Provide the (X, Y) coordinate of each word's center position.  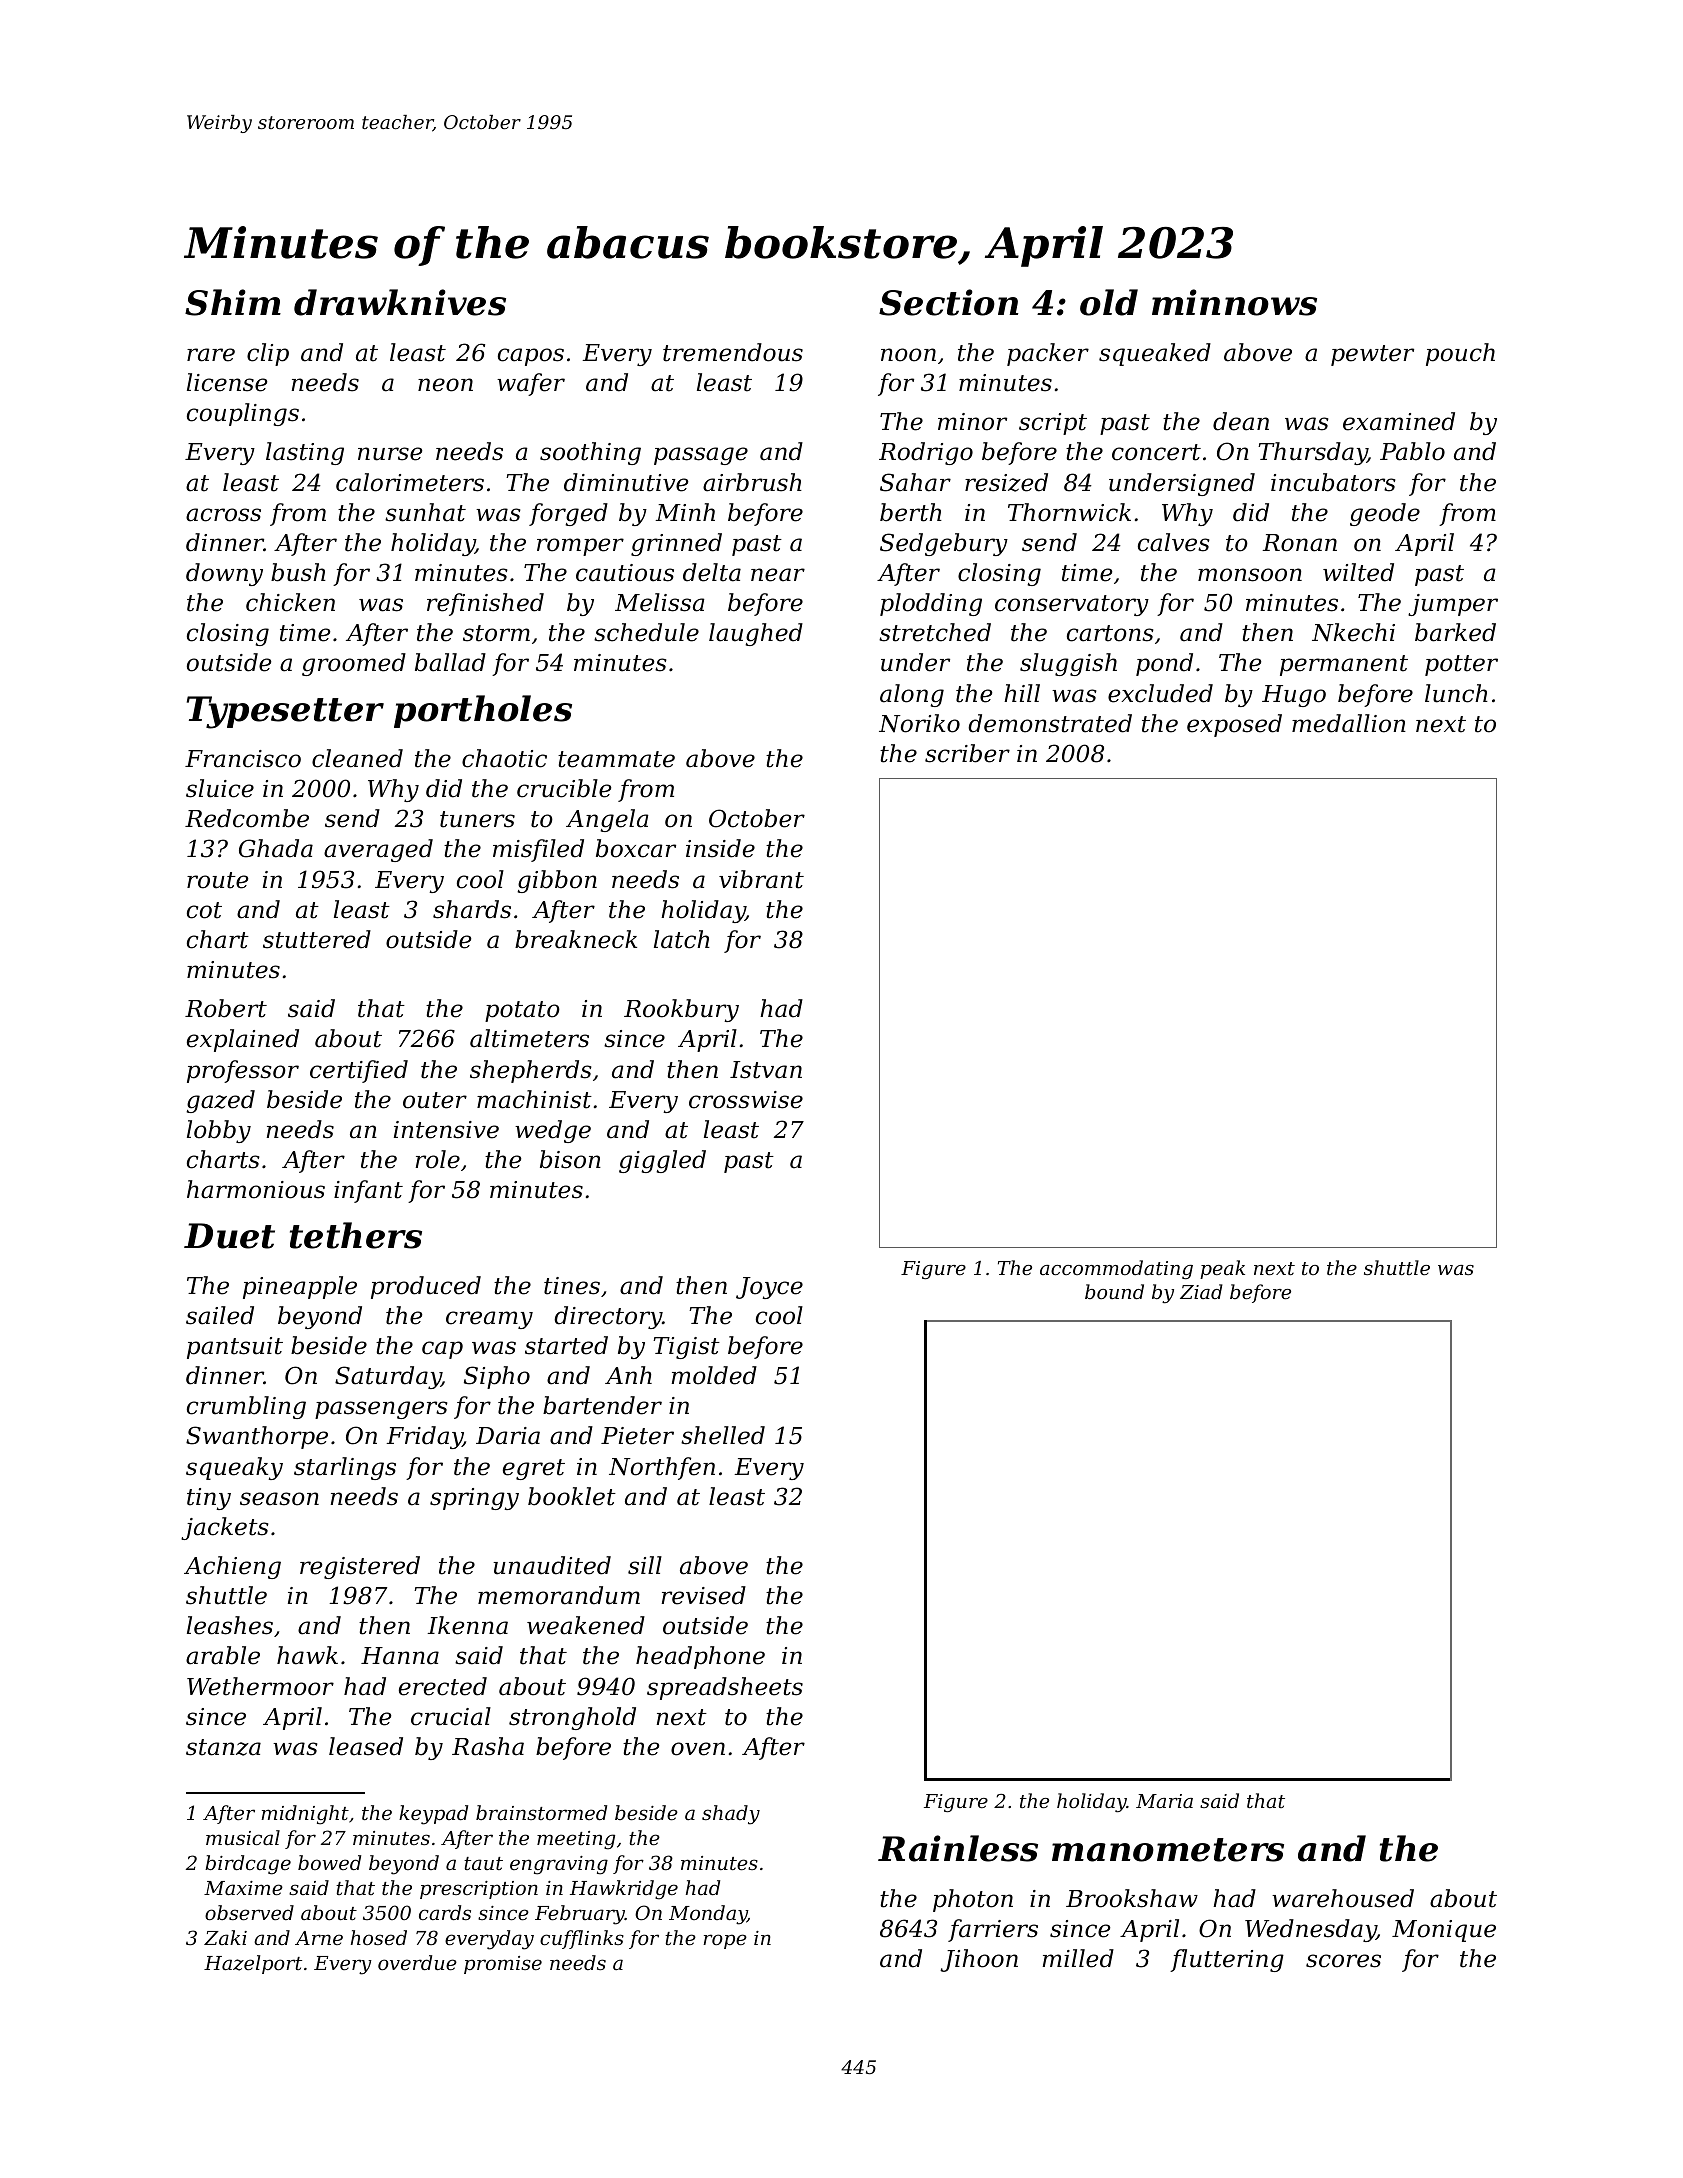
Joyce (769, 1288)
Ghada (276, 848)
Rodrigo (926, 453)
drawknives (400, 302)
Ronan (1299, 543)
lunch (1456, 693)
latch (682, 939)
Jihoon (979, 1960)
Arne (319, 1938)
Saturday (388, 1377)
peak (1222, 1269)
